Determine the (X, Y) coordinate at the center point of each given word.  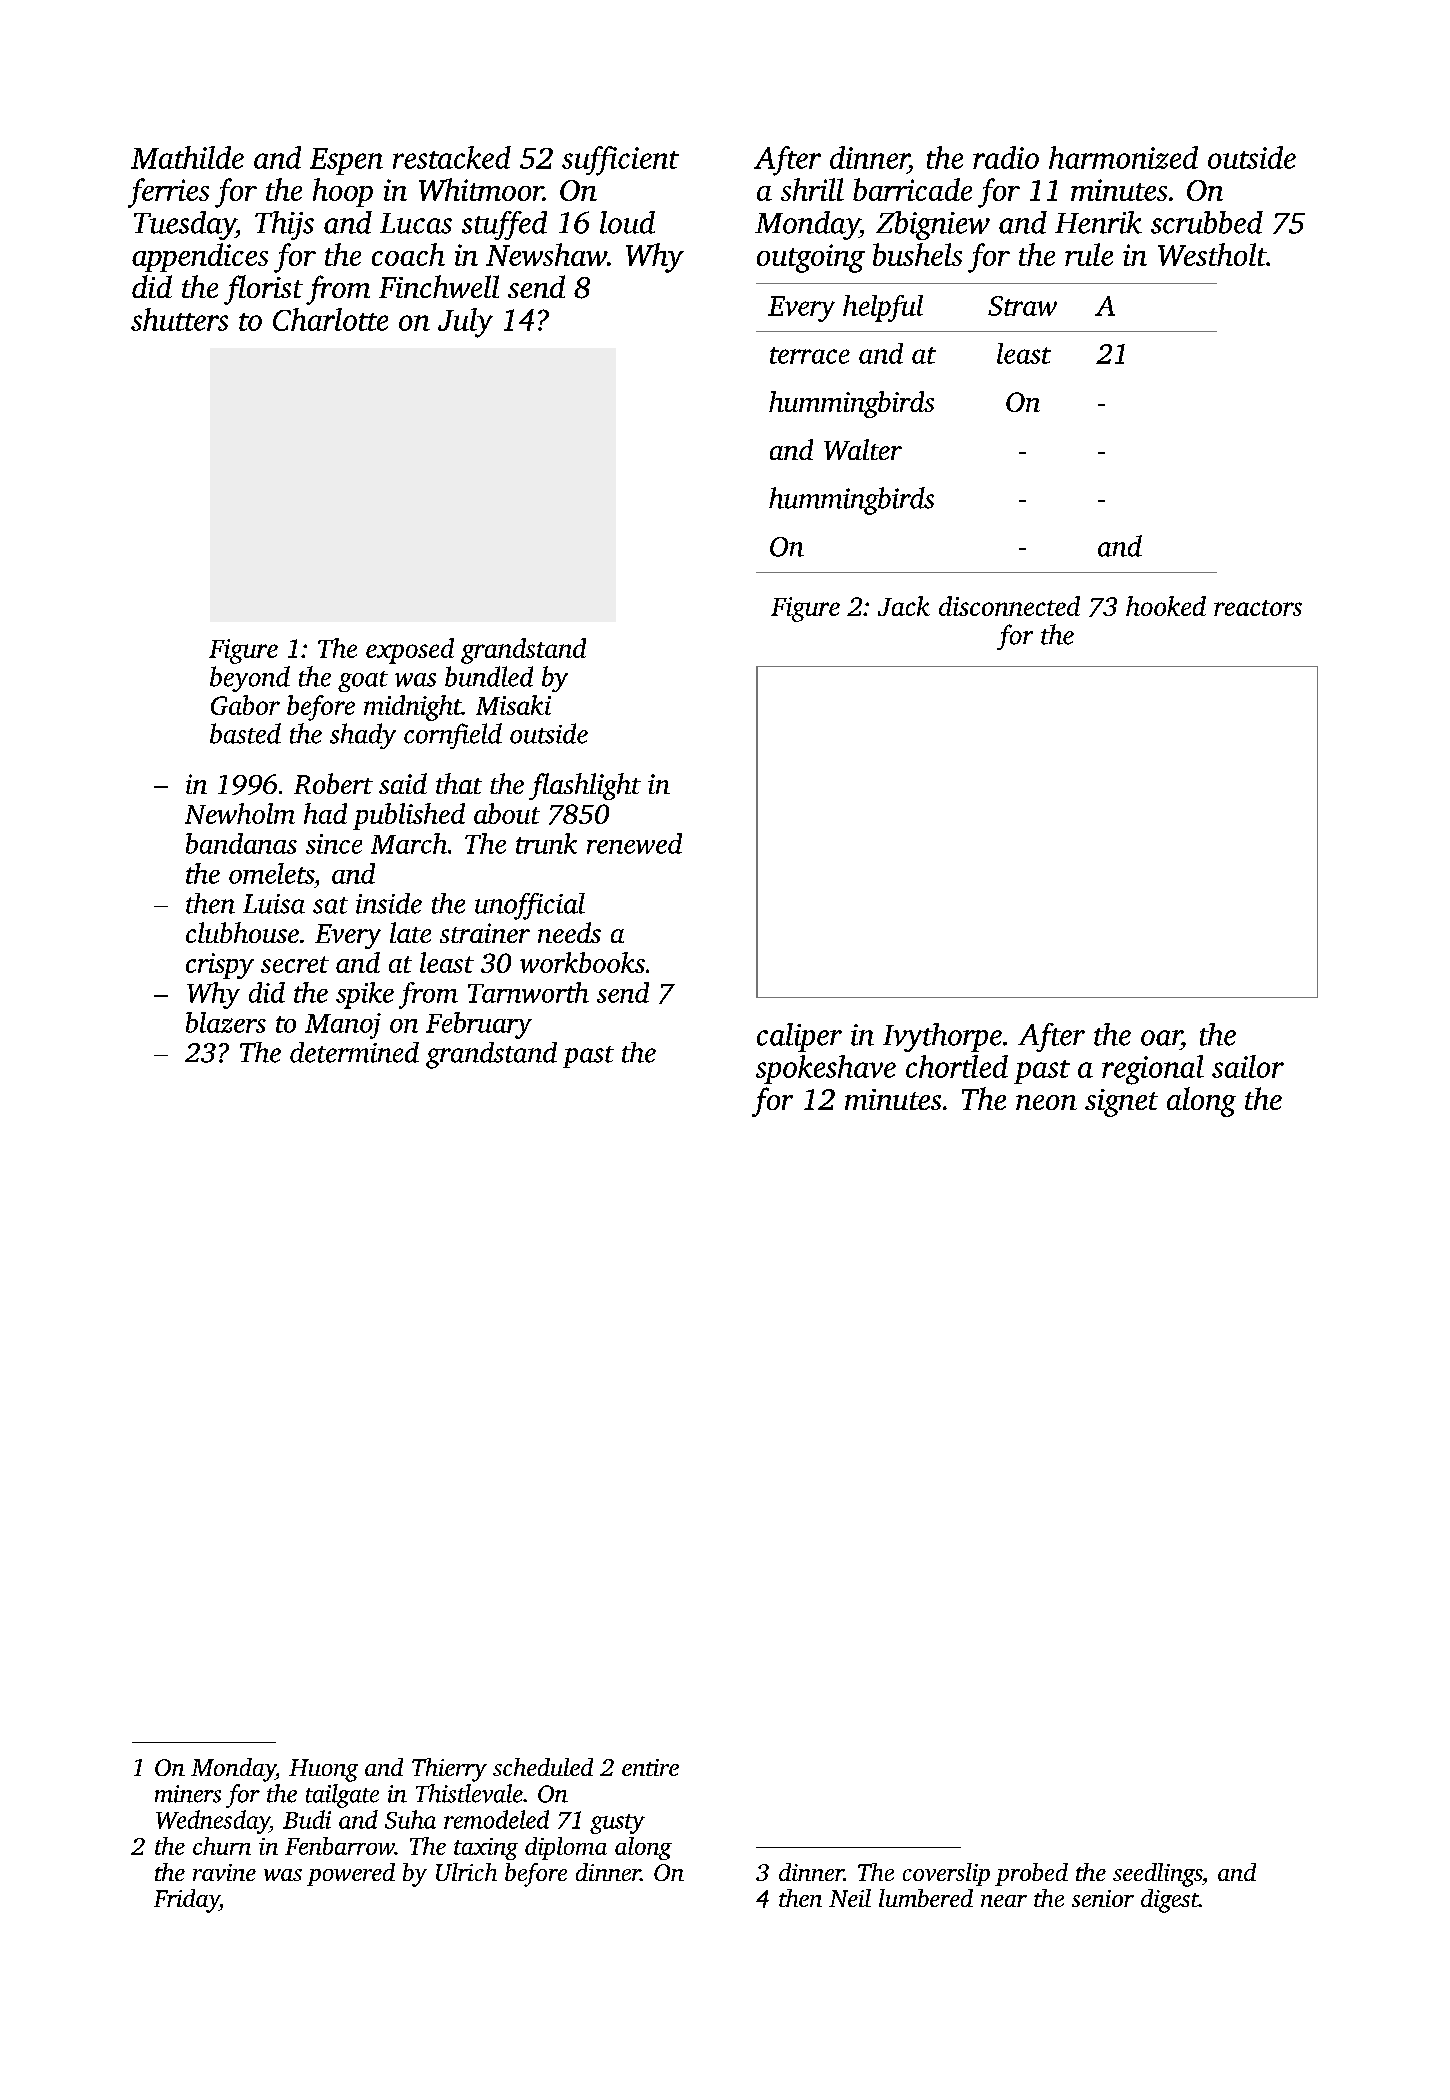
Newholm (240, 813)
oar (1161, 1038)
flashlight (585, 786)
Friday (187, 1901)
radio (1006, 157)
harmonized (1123, 157)
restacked (452, 157)
